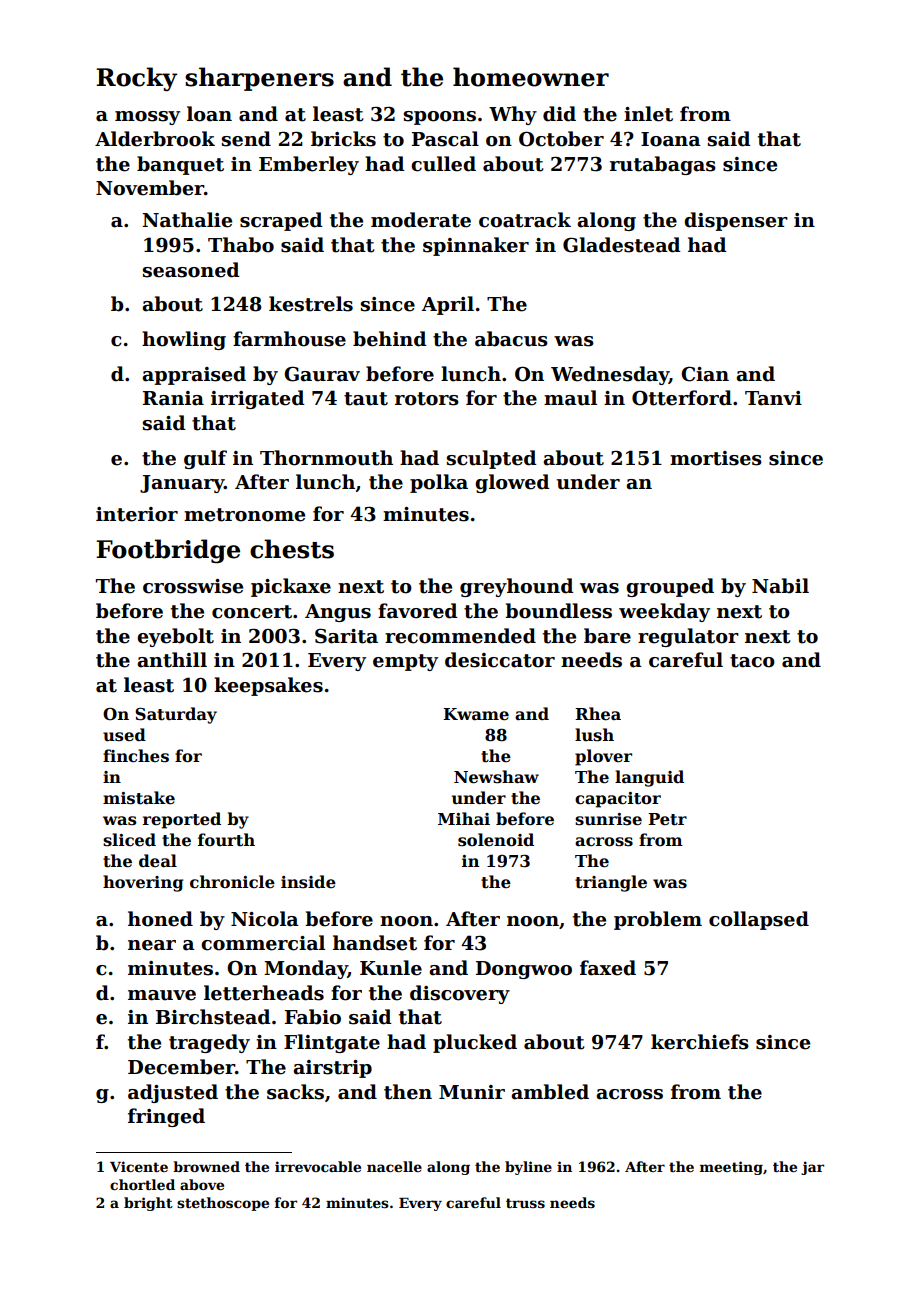 The image size is (924, 1314). Describe the element at coordinates (129, 840) in the document. I see `sliced` at that location.
